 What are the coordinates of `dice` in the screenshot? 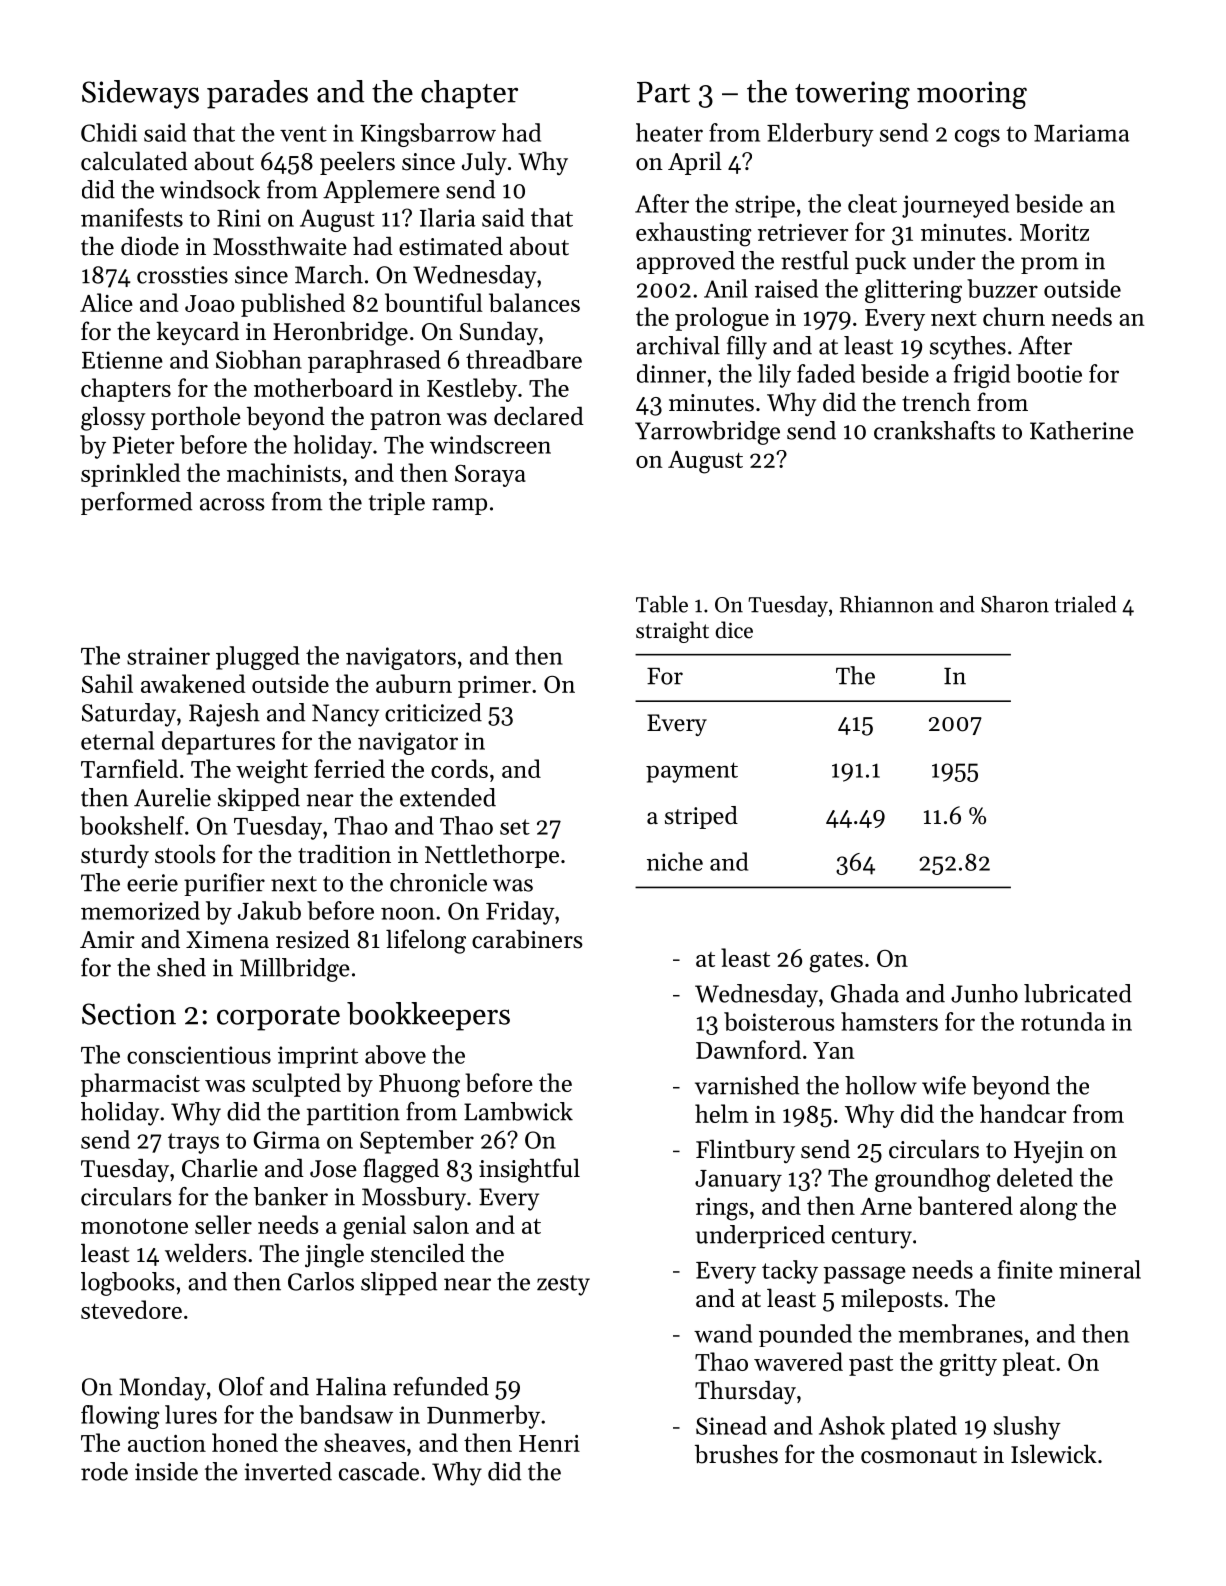 It's located at (734, 630).
